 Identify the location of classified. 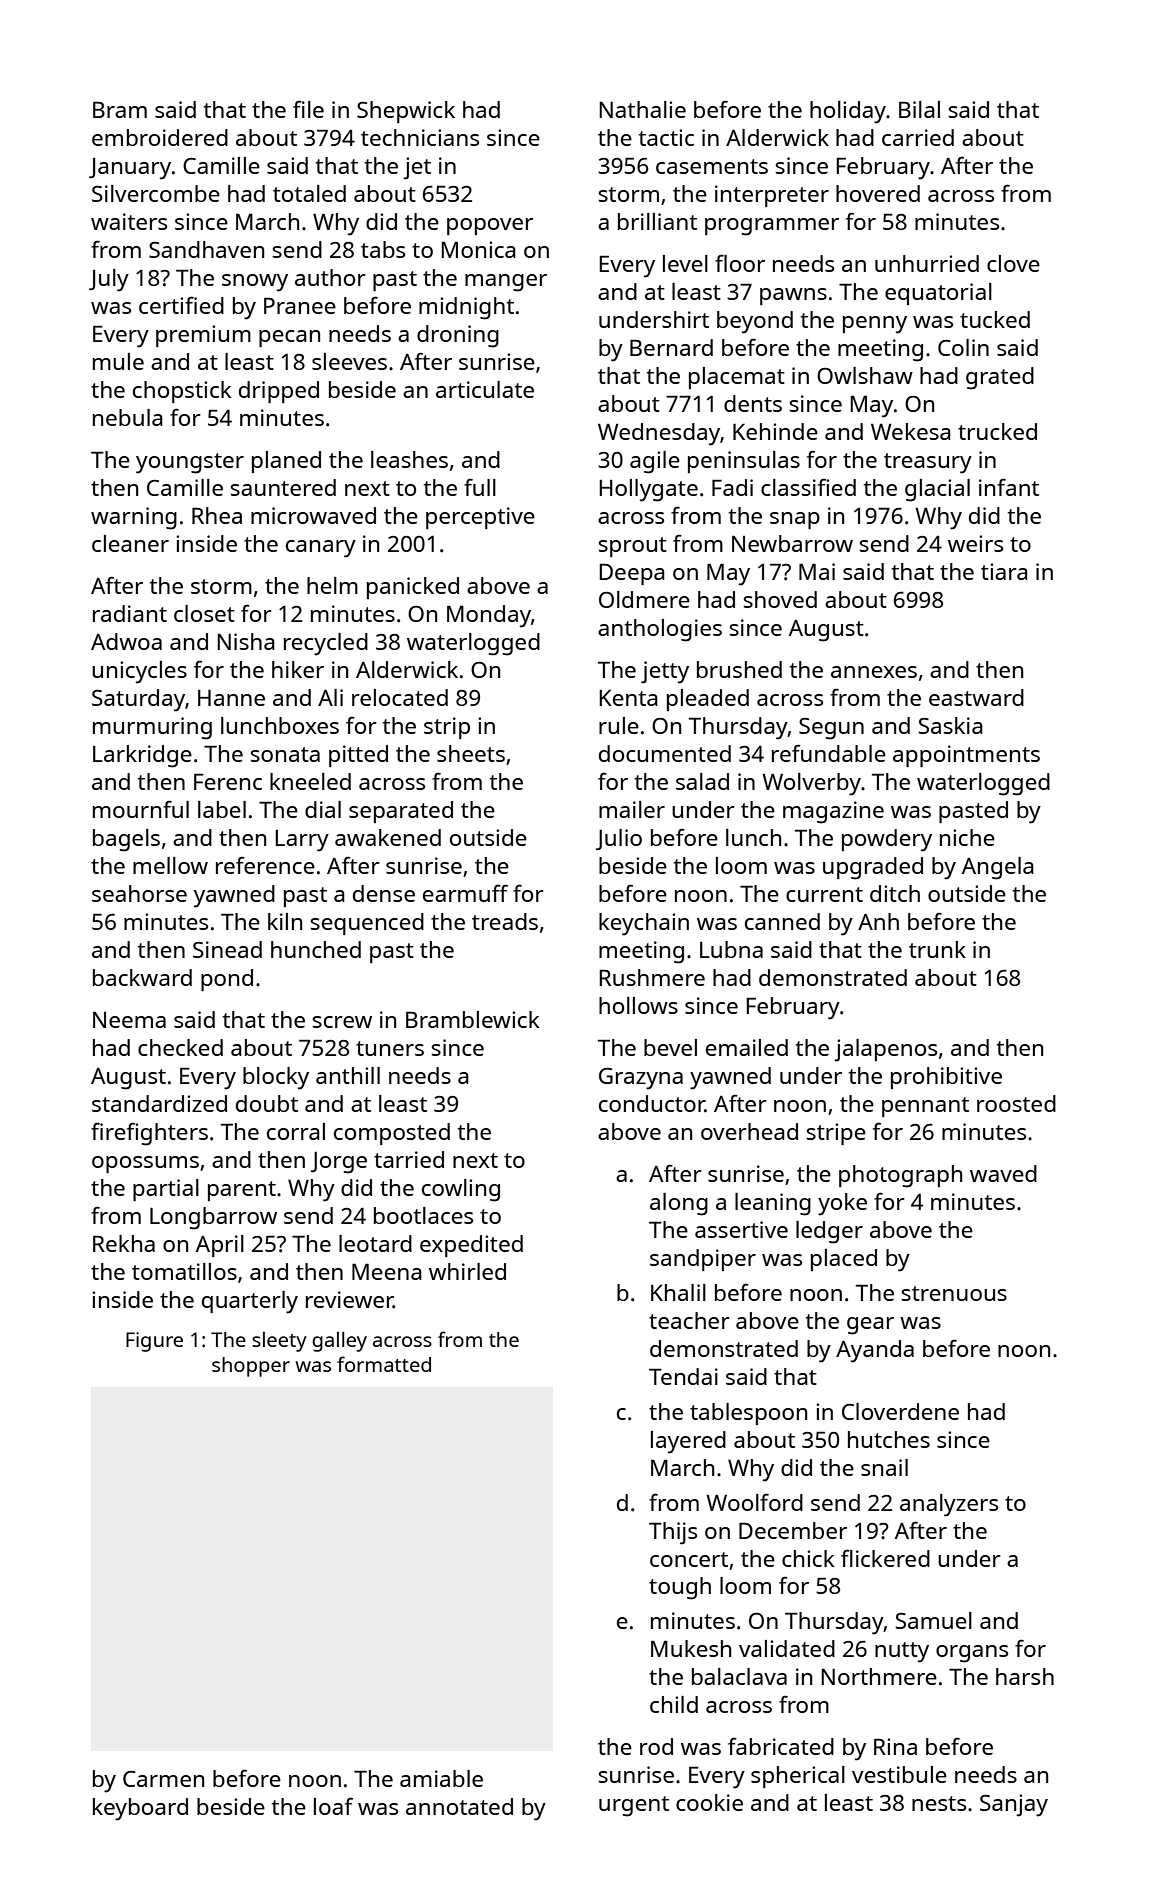
(808, 487).
